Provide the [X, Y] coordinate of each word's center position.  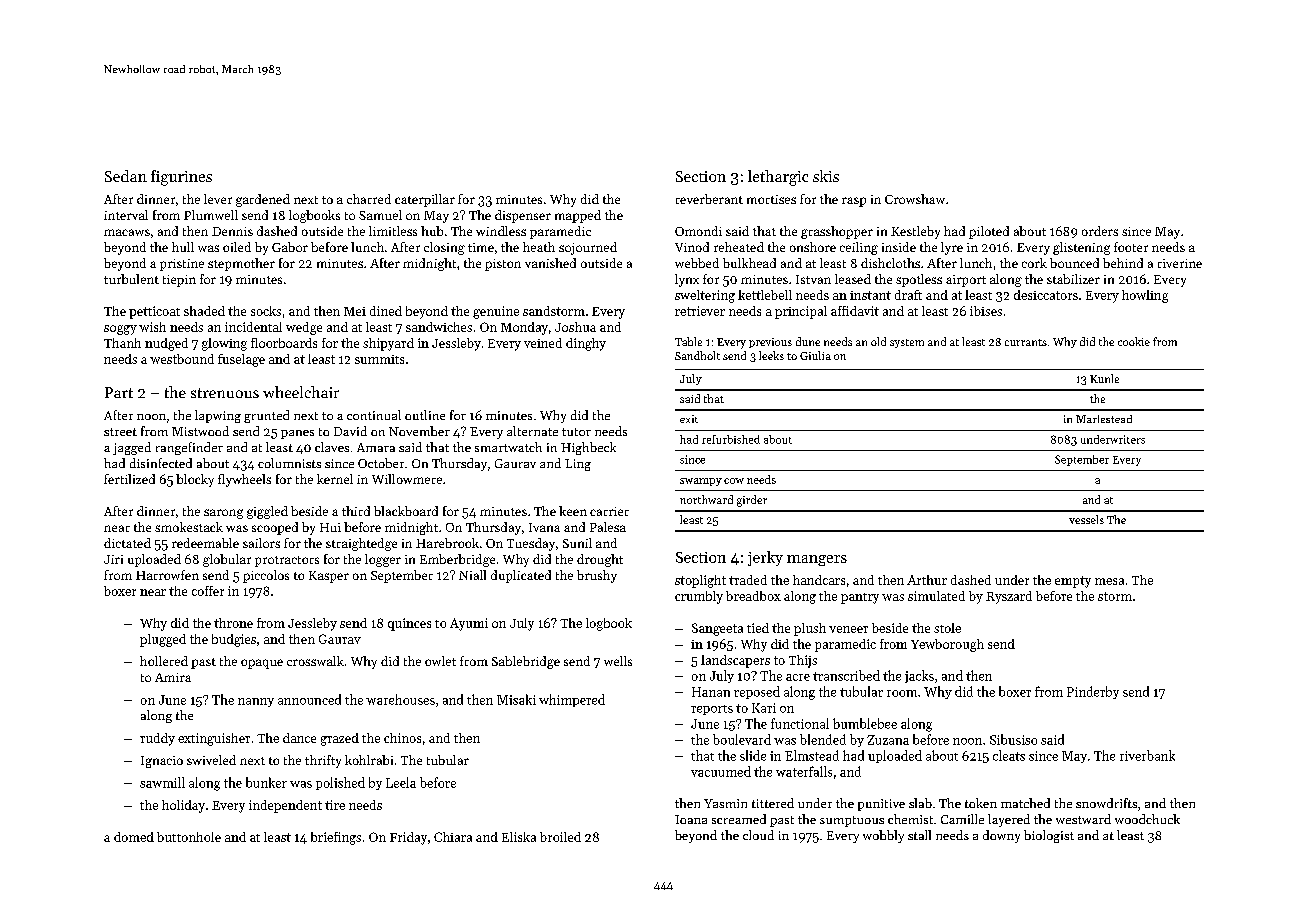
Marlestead [1104, 419]
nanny [256, 702]
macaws [127, 232]
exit [689, 419]
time [481, 247]
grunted [266, 416]
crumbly [699, 597]
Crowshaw [915, 199]
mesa [1109, 581]
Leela [401, 782]
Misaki [516, 699]
